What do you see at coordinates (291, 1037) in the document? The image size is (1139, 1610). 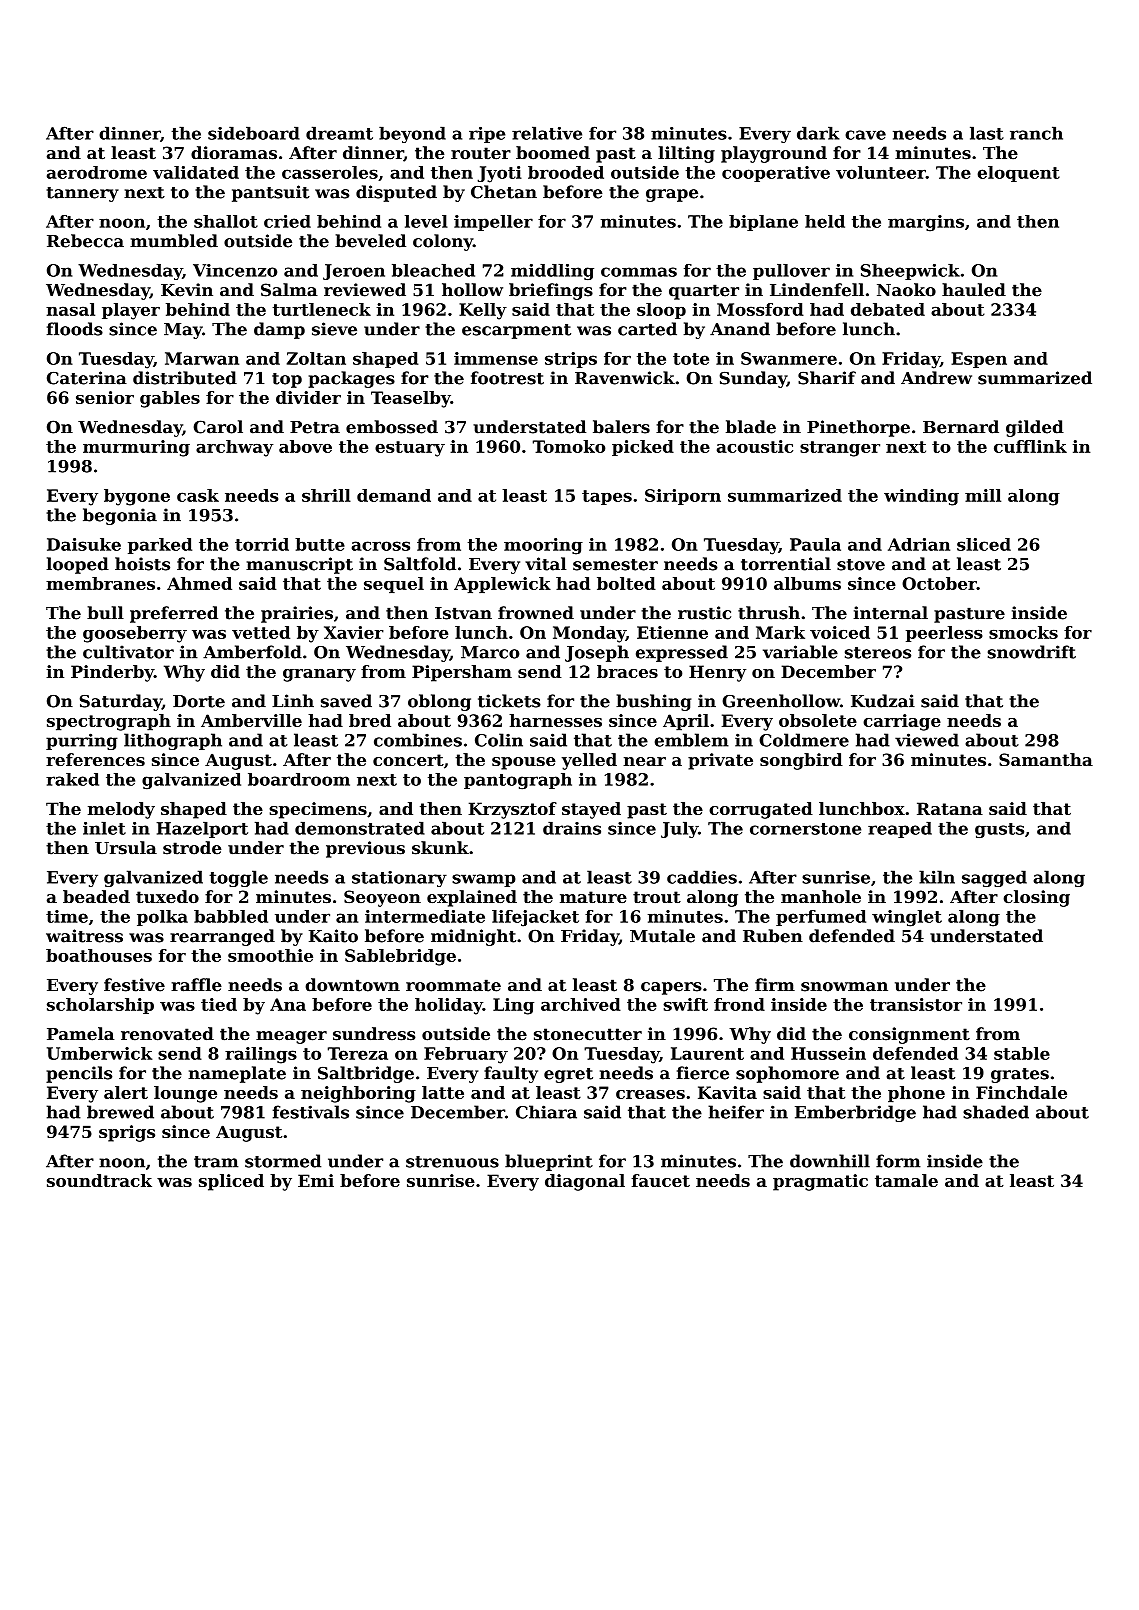 I see `meager` at bounding box center [291, 1037].
